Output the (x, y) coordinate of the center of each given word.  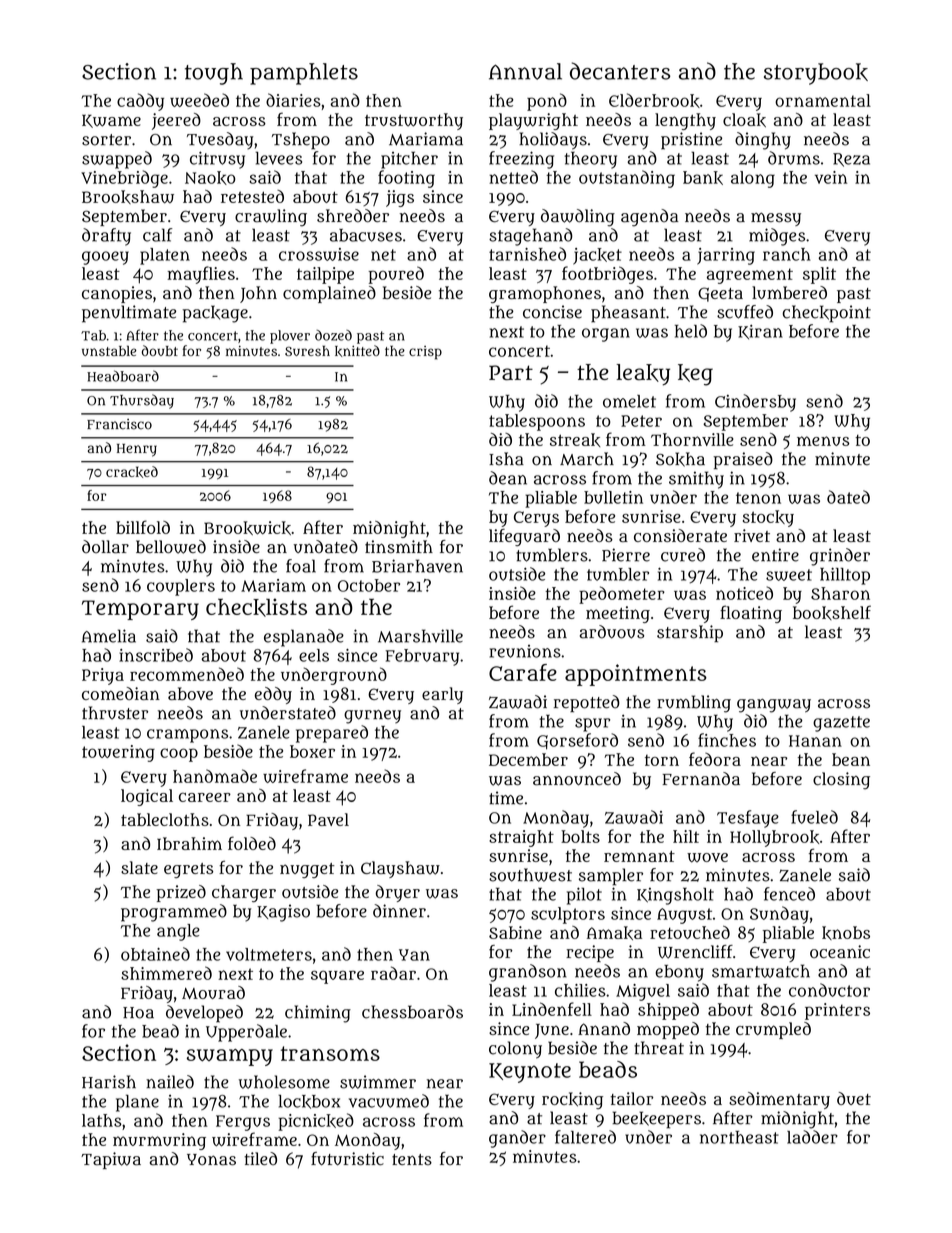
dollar (105, 547)
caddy (140, 102)
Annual (525, 71)
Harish (109, 1082)
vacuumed (389, 1101)
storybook (816, 74)
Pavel (328, 819)
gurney (372, 717)
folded (252, 843)
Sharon (840, 593)
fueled (814, 817)
